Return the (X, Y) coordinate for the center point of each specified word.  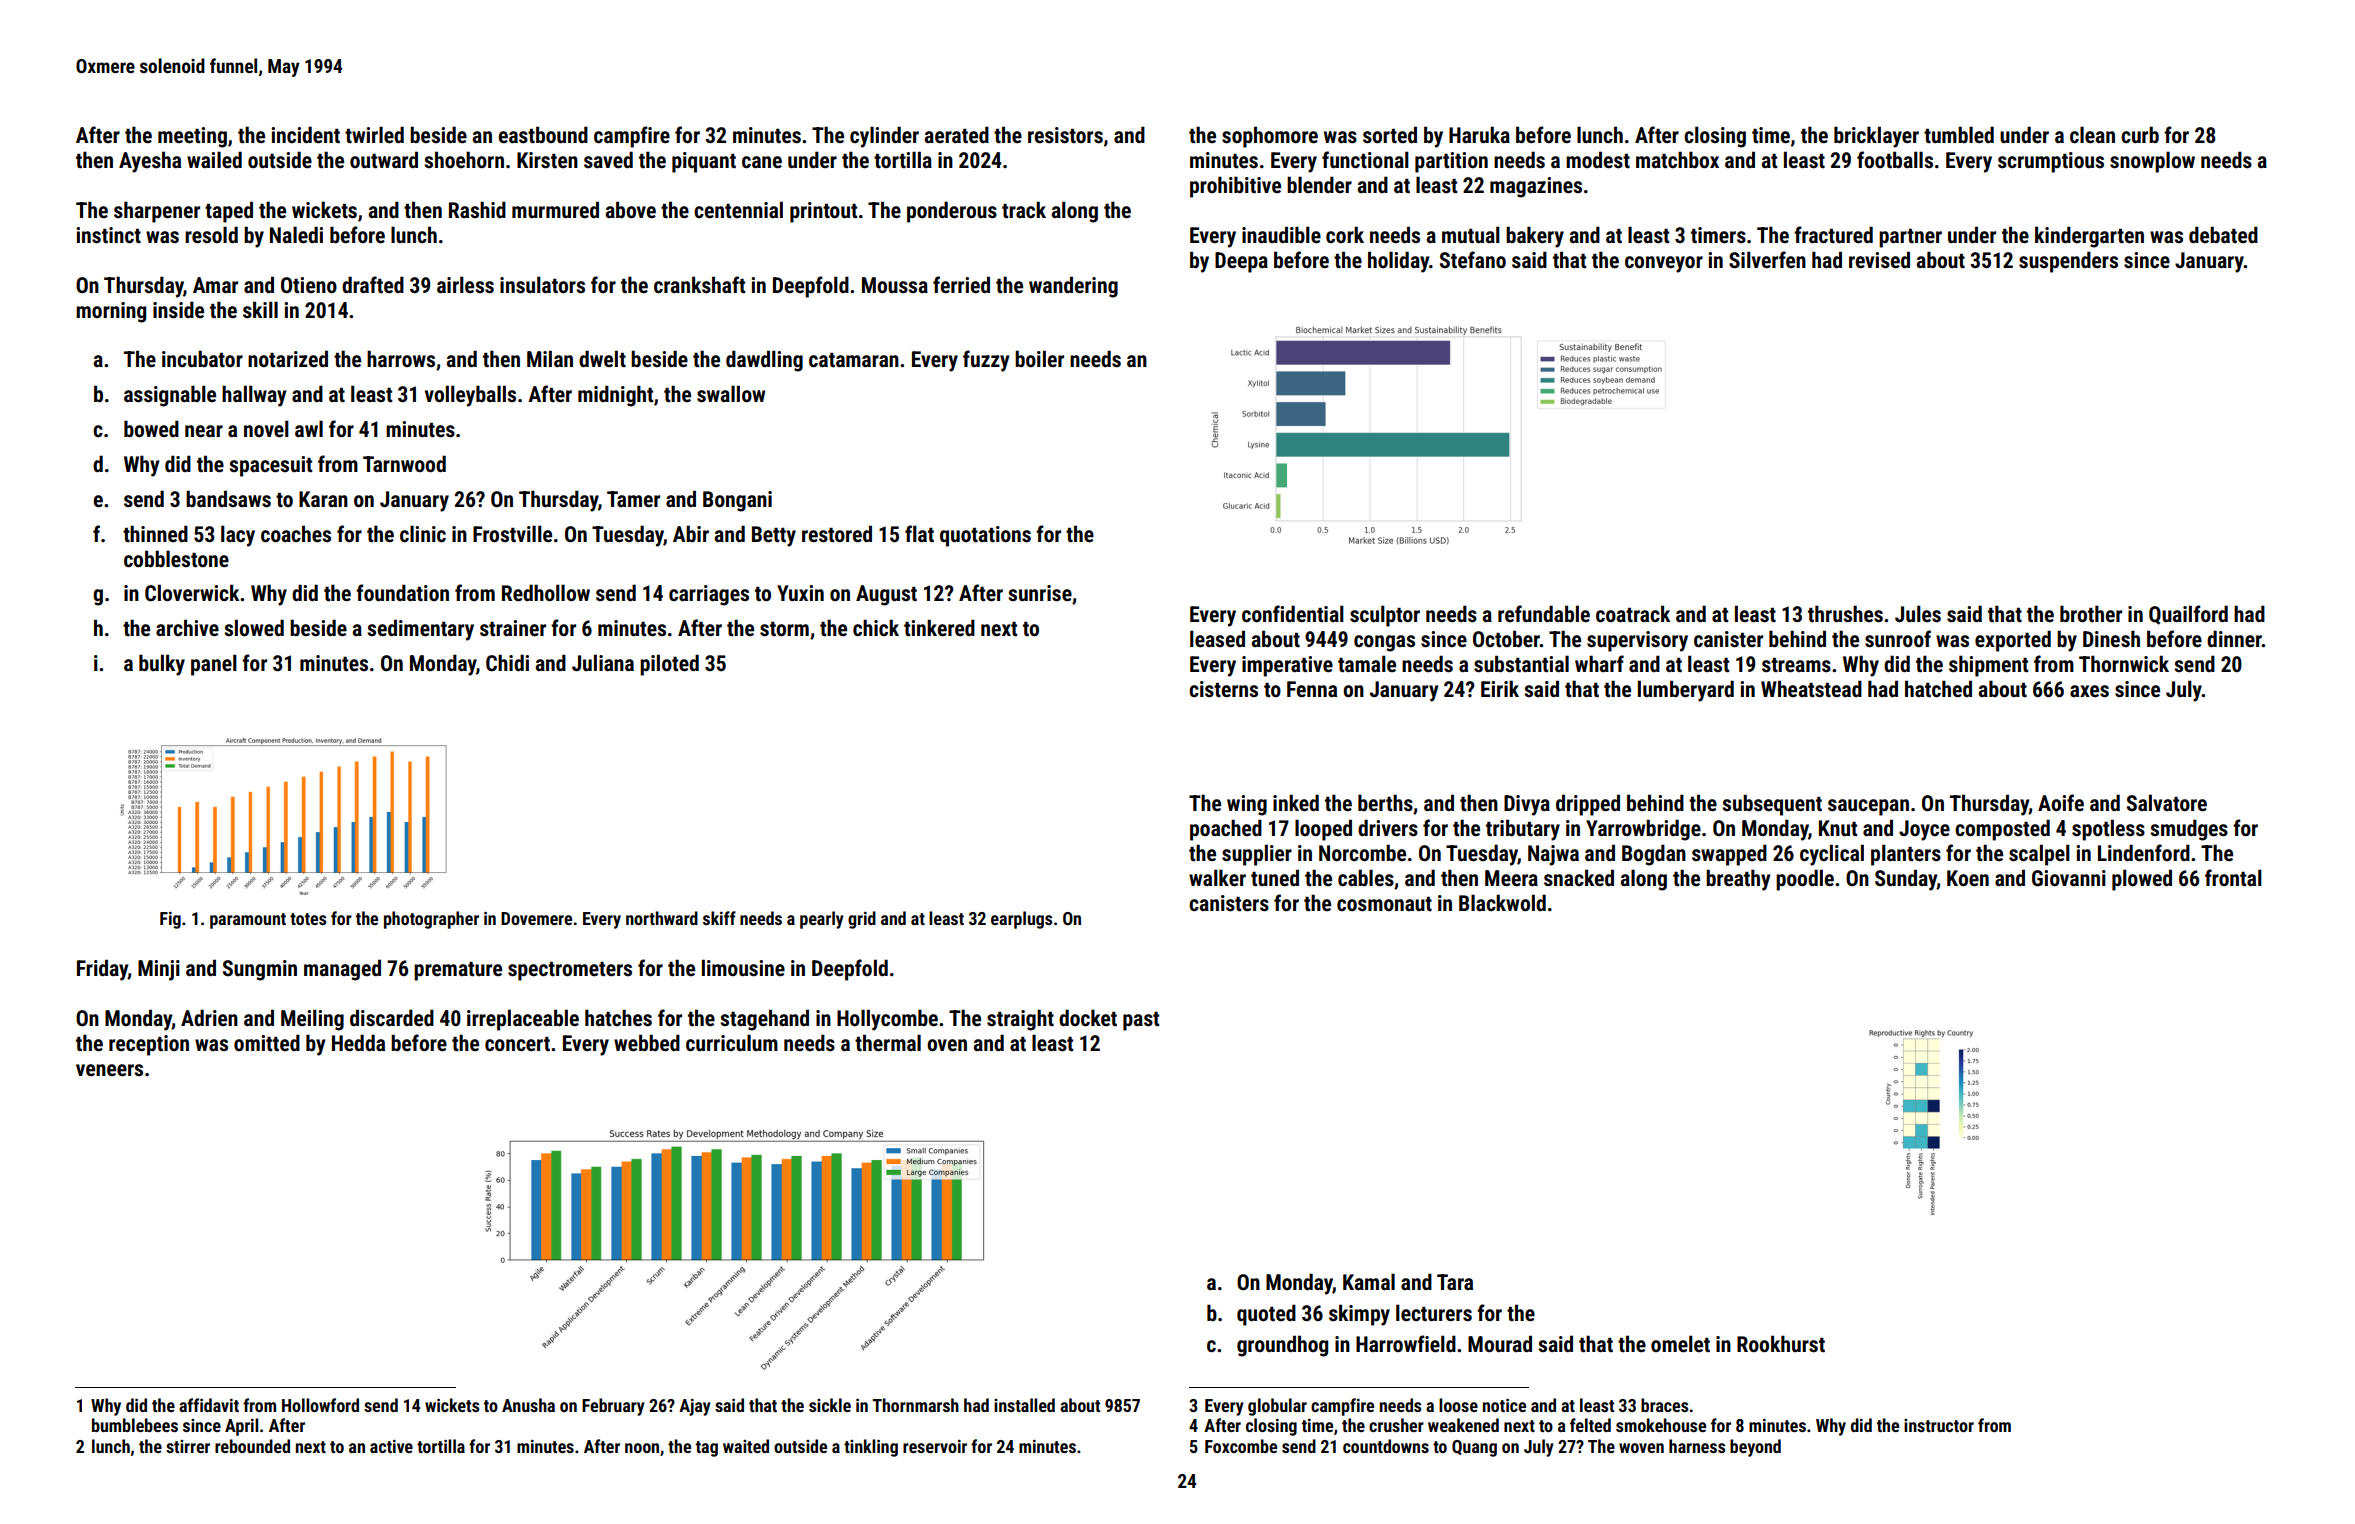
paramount (248, 921)
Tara (1455, 1282)
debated (2223, 235)
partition (1451, 162)
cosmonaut (1384, 904)
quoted (1266, 1315)
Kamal (1369, 1281)
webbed (647, 1043)
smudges (2189, 830)
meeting (192, 137)
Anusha (528, 1405)
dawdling (764, 361)
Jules (1918, 614)
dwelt (602, 358)
